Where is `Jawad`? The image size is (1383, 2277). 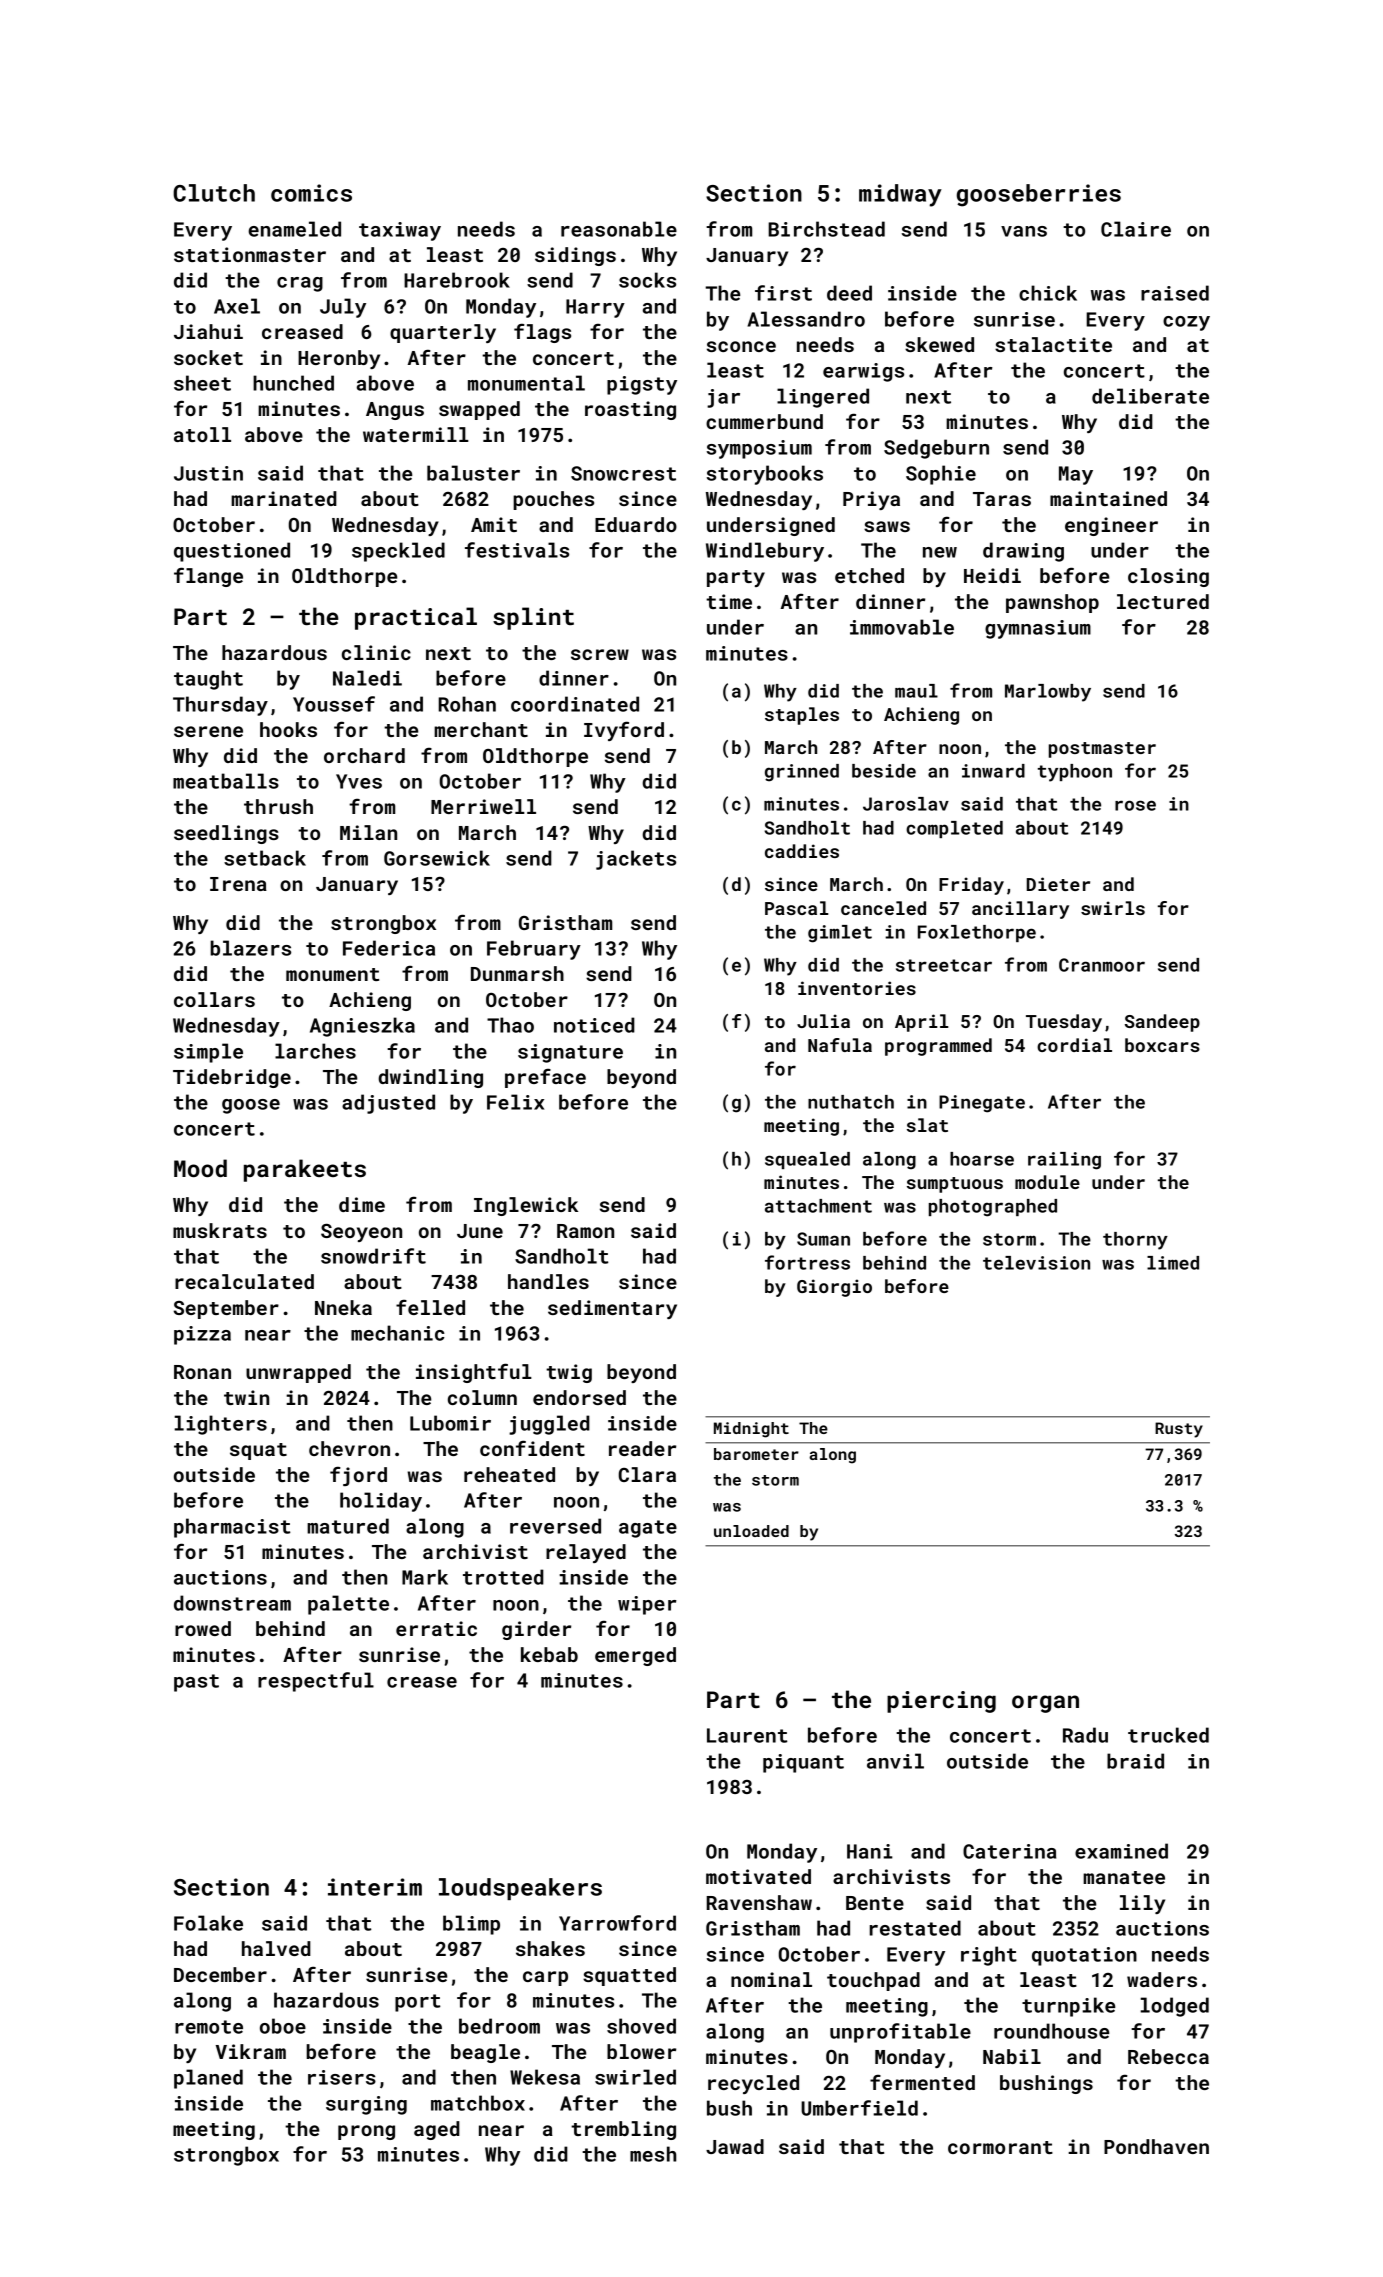 Jawad is located at coordinates (735, 2146).
